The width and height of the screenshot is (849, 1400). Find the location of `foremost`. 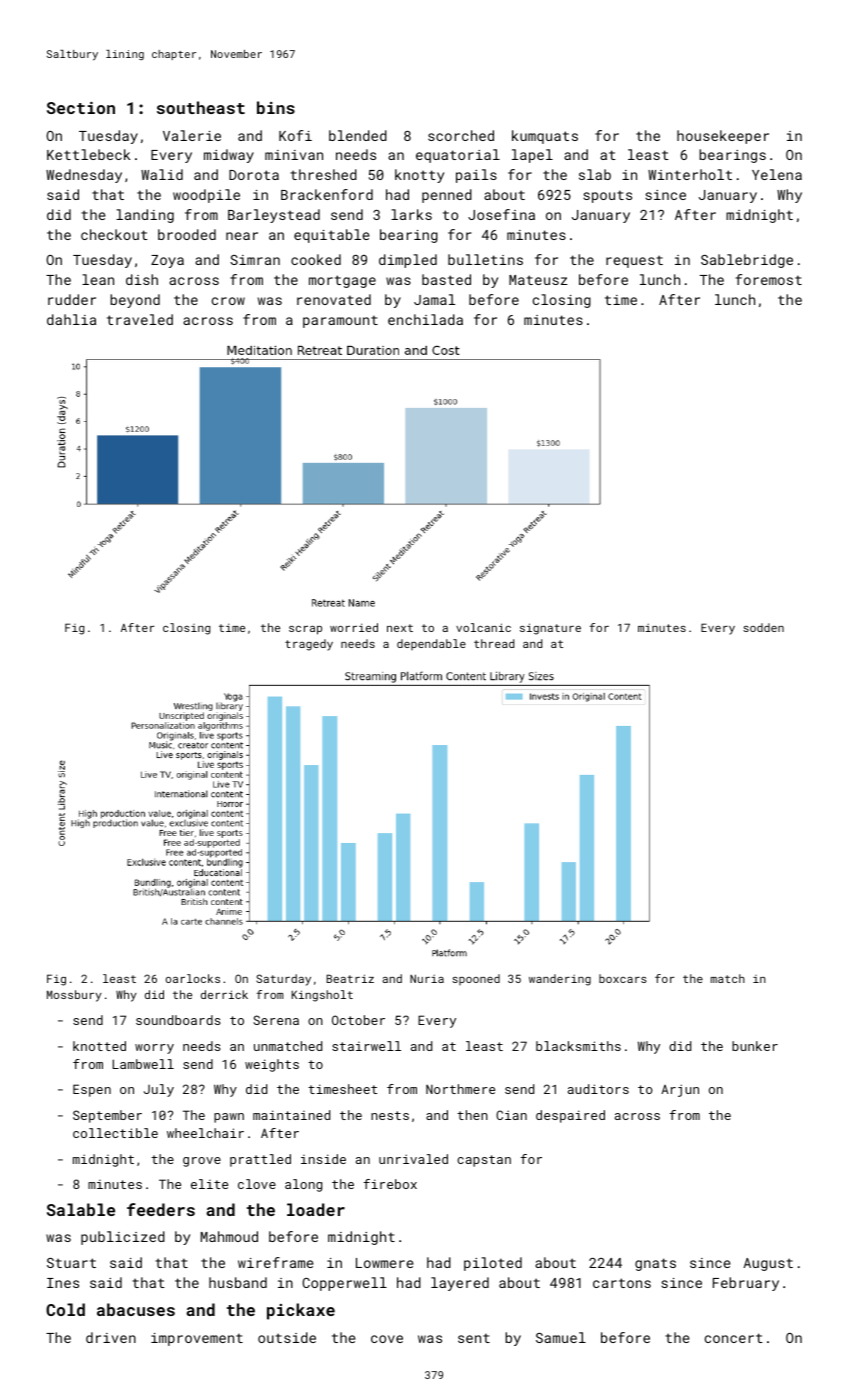

foremost is located at coordinates (769, 279).
